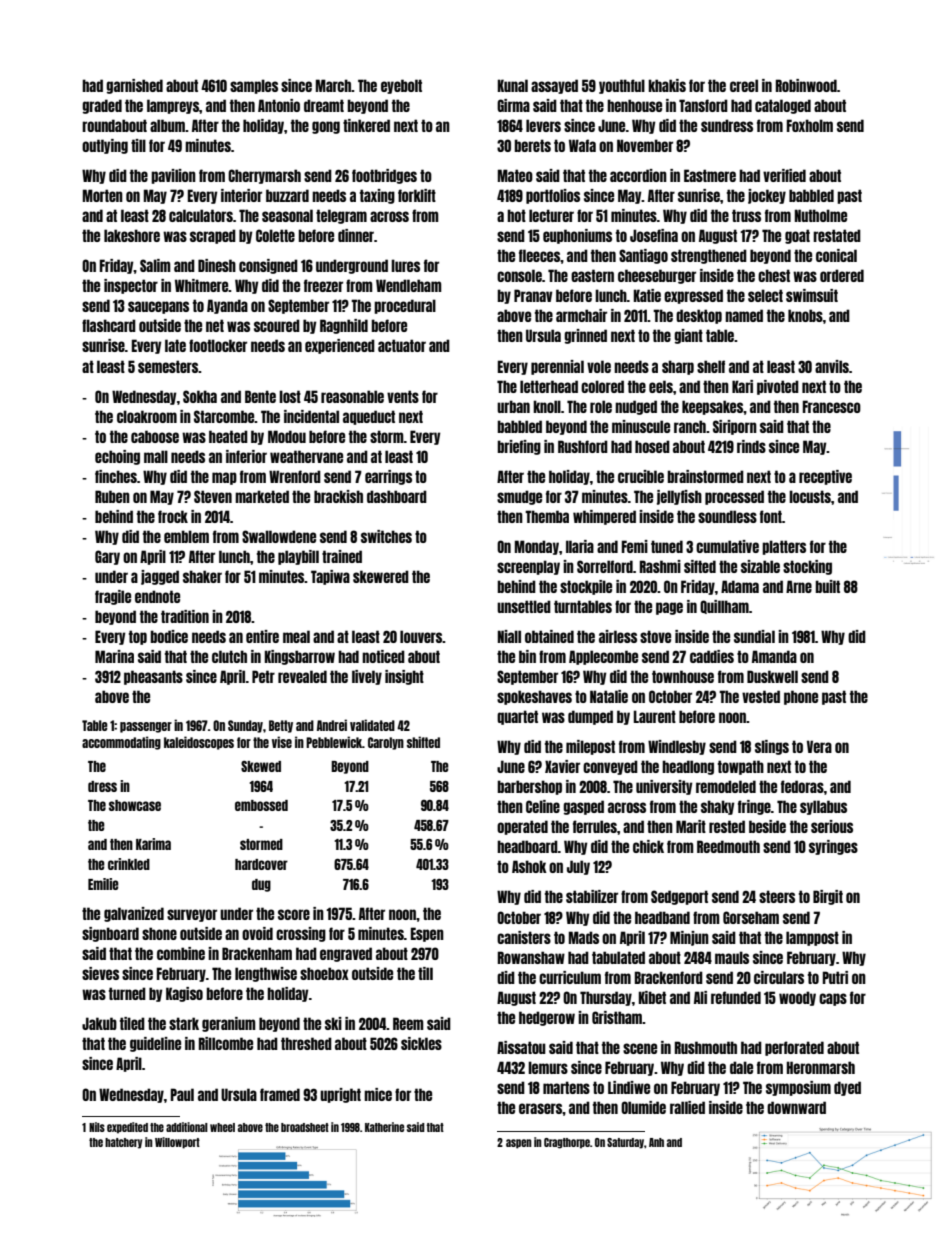 The height and width of the screenshot is (1233, 952). What do you see at coordinates (200, 396) in the screenshot?
I see `Sokha` at bounding box center [200, 396].
